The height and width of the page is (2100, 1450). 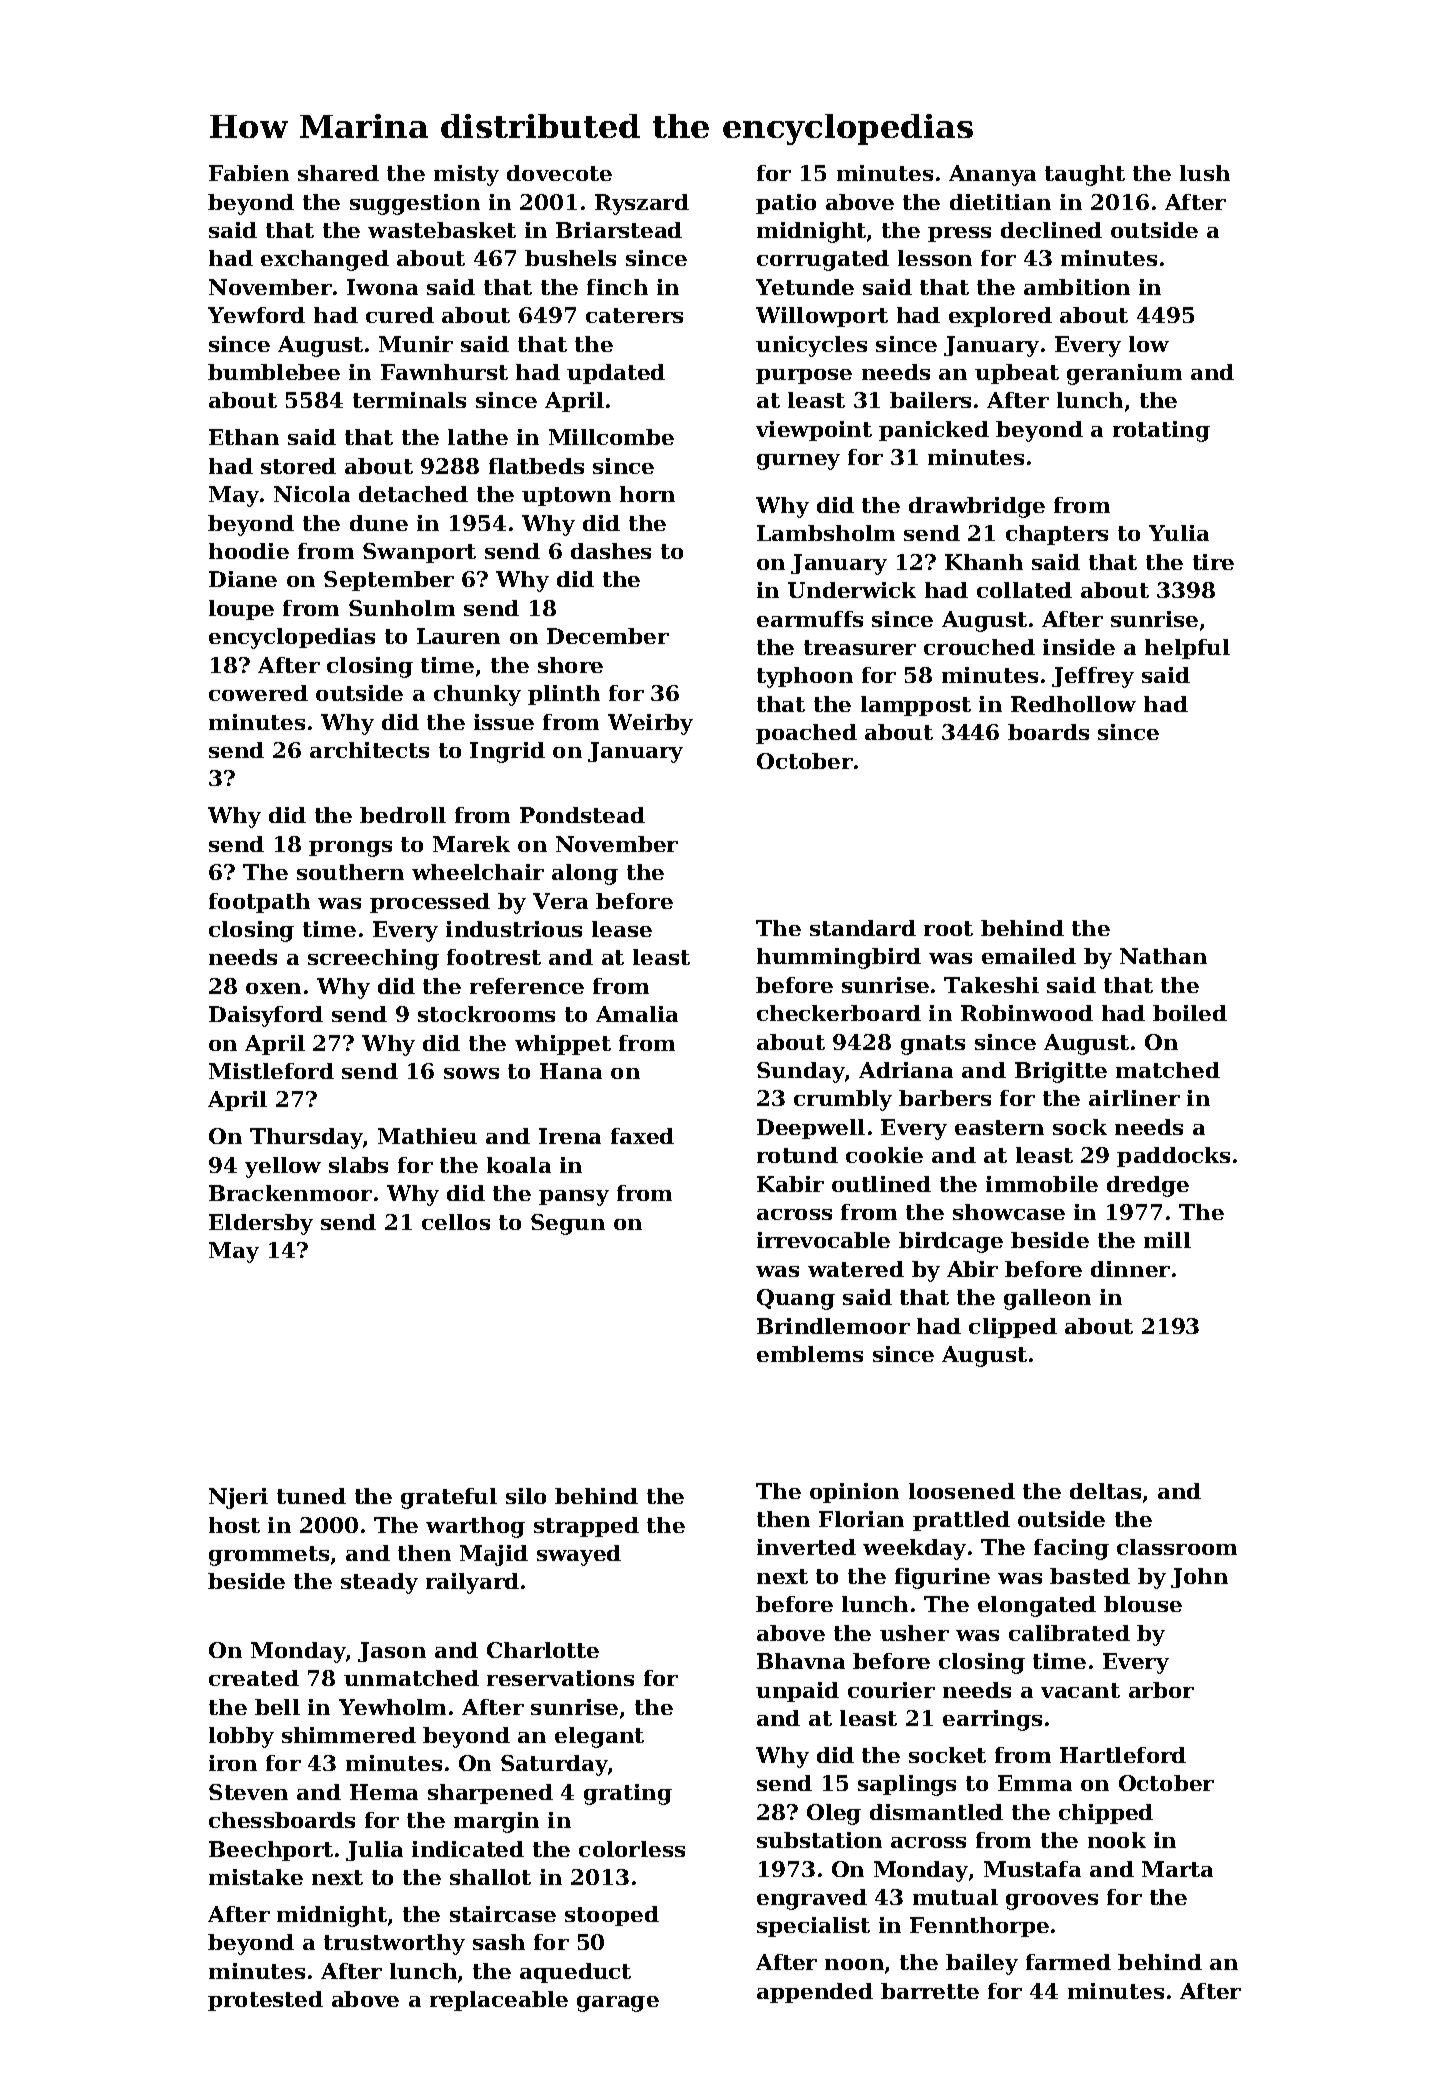 What do you see at coordinates (409, 400) in the page?
I see `terminals` at bounding box center [409, 400].
